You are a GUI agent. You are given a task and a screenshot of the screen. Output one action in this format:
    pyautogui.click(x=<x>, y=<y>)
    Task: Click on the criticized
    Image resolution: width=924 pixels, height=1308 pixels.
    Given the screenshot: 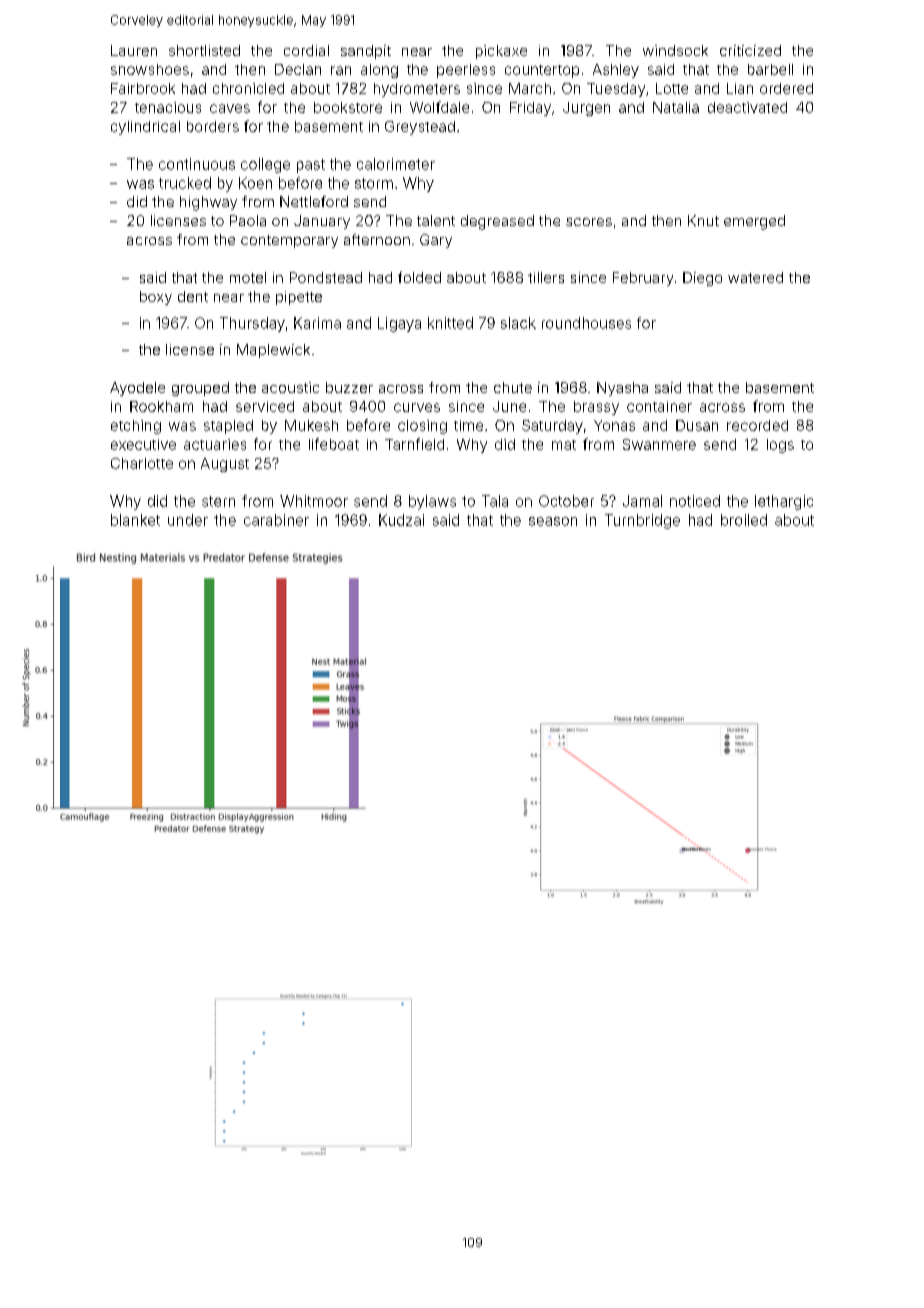 What is the action you would take?
    pyautogui.click(x=750, y=50)
